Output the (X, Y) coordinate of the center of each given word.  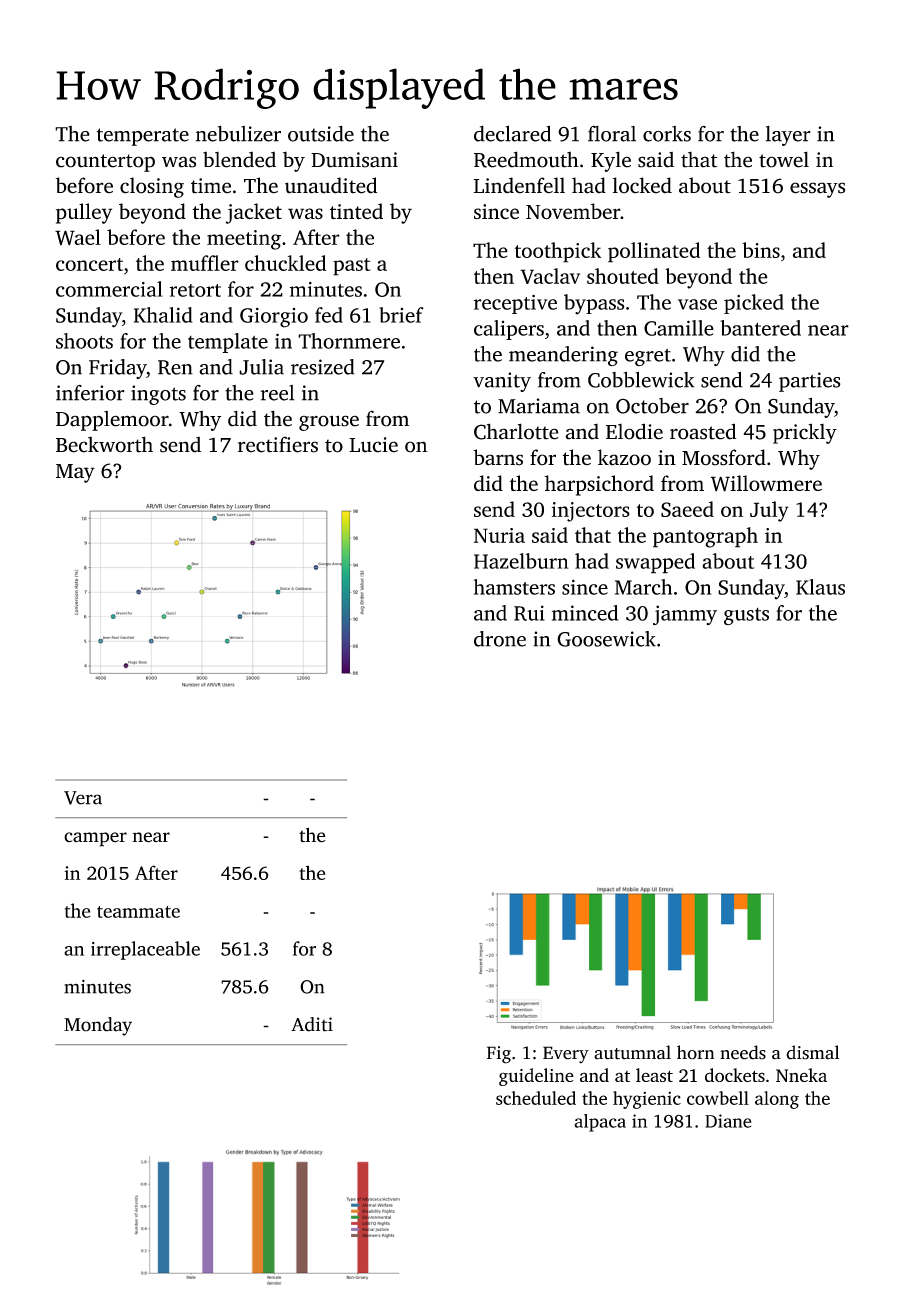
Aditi (312, 1024)
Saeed (687, 509)
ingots (158, 395)
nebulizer (238, 133)
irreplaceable (145, 950)
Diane (728, 1121)
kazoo (624, 457)
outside (321, 133)
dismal (812, 1052)
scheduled (536, 1098)
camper (95, 839)
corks (667, 134)
